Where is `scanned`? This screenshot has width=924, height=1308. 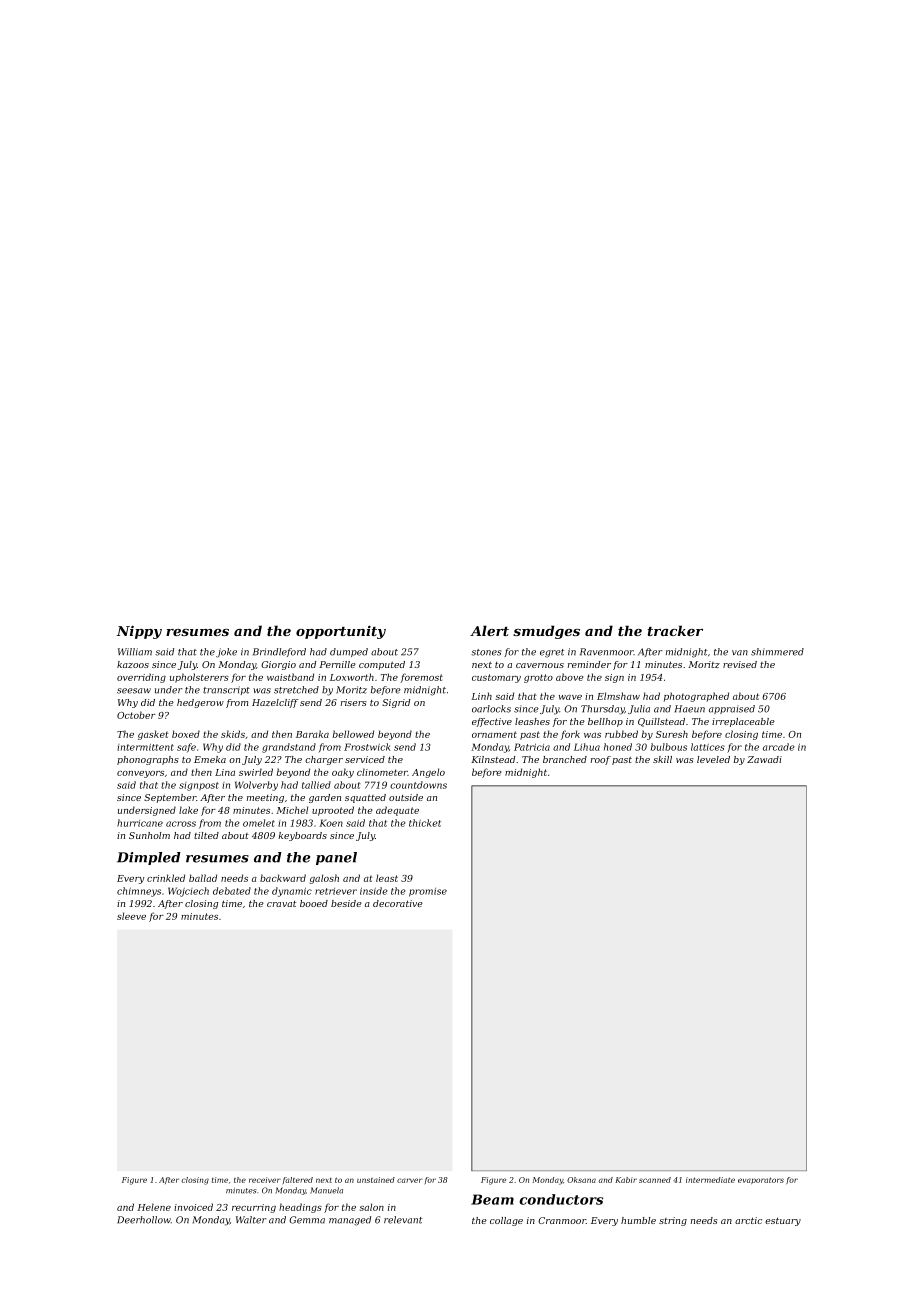 scanned is located at coordinates (655, 1180).
